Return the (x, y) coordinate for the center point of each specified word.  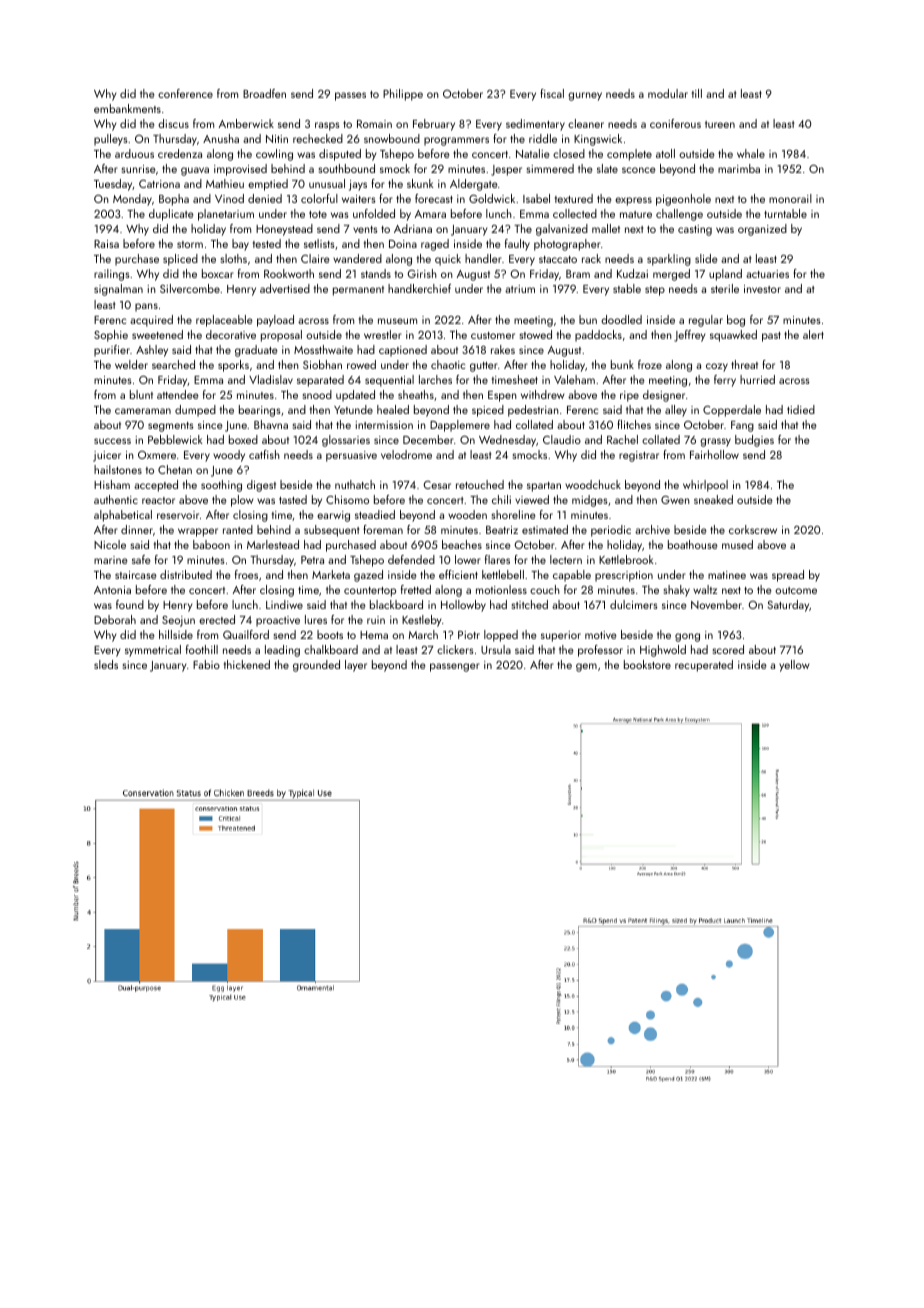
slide (706, 258)
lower (468, 559)
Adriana (413, 228)
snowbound (392, 138)
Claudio (562, 439)
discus (173, 123)
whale (751, 153)
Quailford (246, 634)
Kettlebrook (626, 559)
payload (275, 321)
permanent (358, 291)
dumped (195, 411)
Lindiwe (284, 604)
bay (240, 245)
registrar (639, 456)
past (771, 337)
